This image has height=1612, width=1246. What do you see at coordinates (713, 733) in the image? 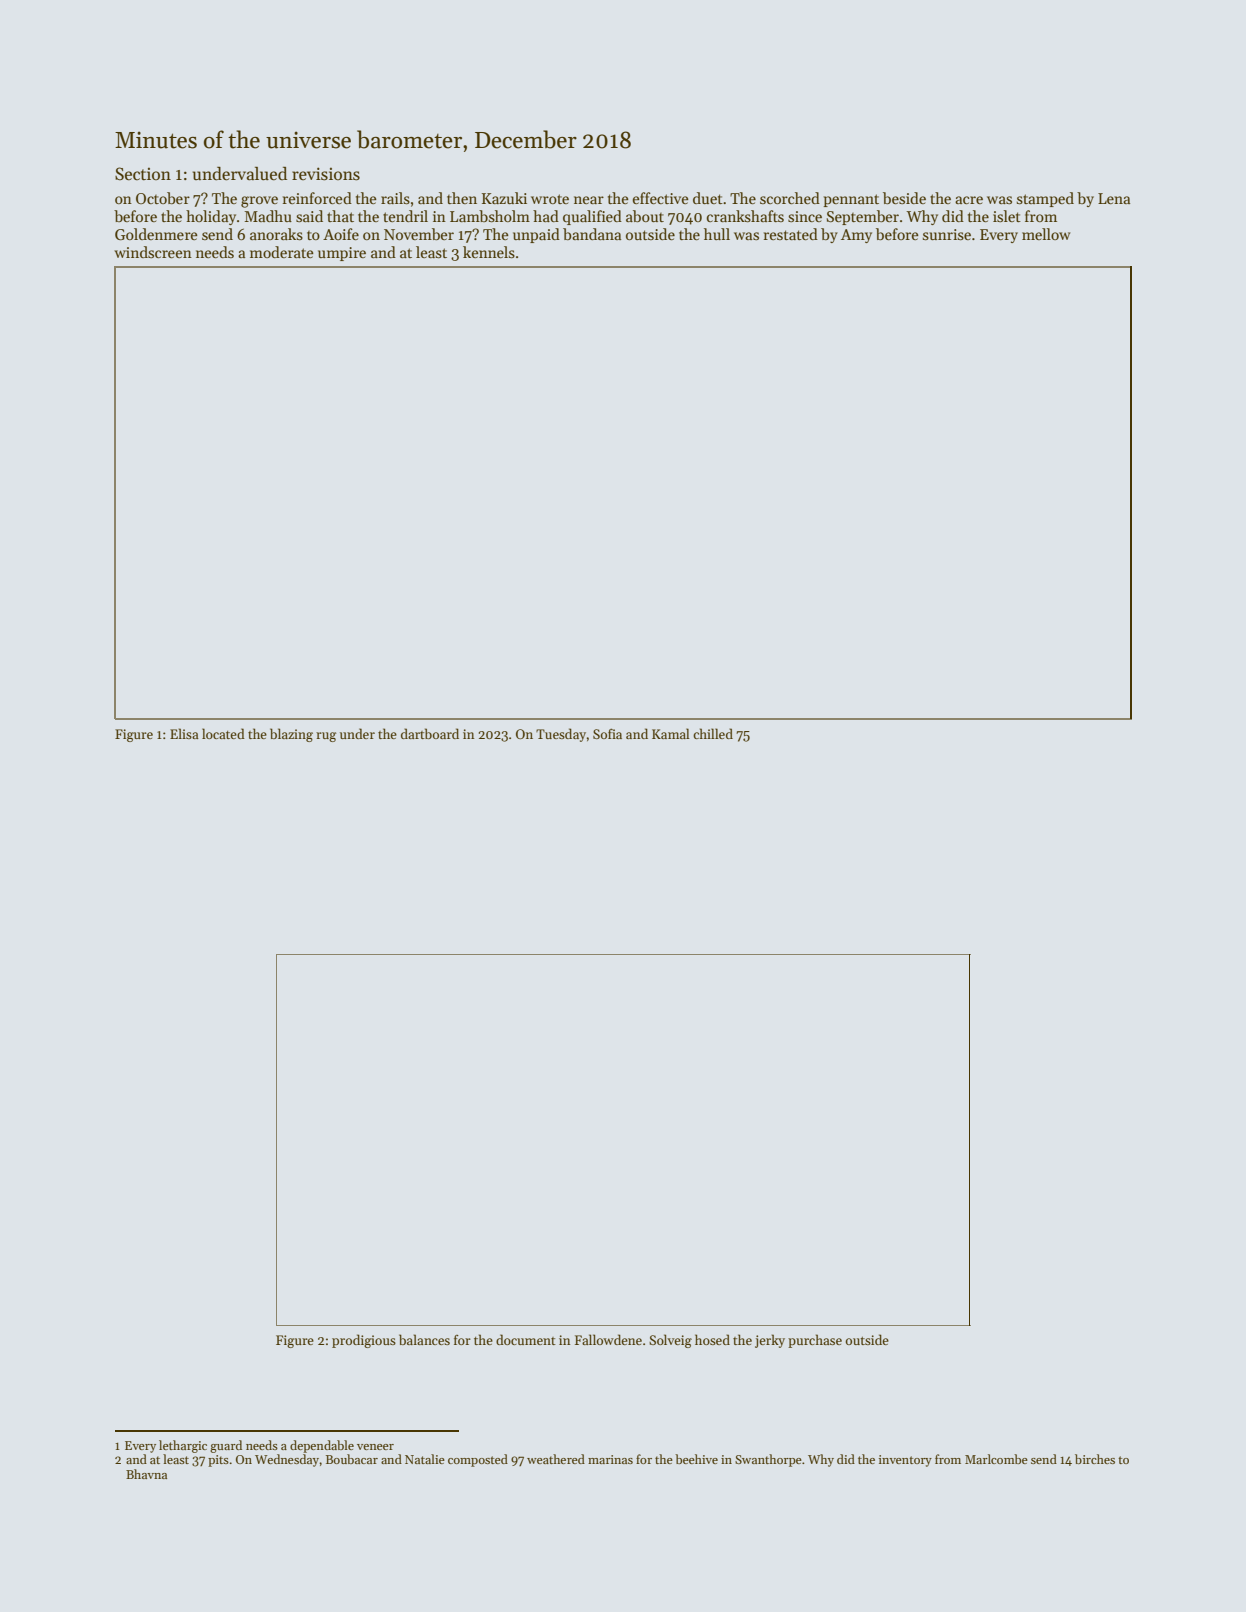
I see `chilled` at bounding box center [713, 733].
